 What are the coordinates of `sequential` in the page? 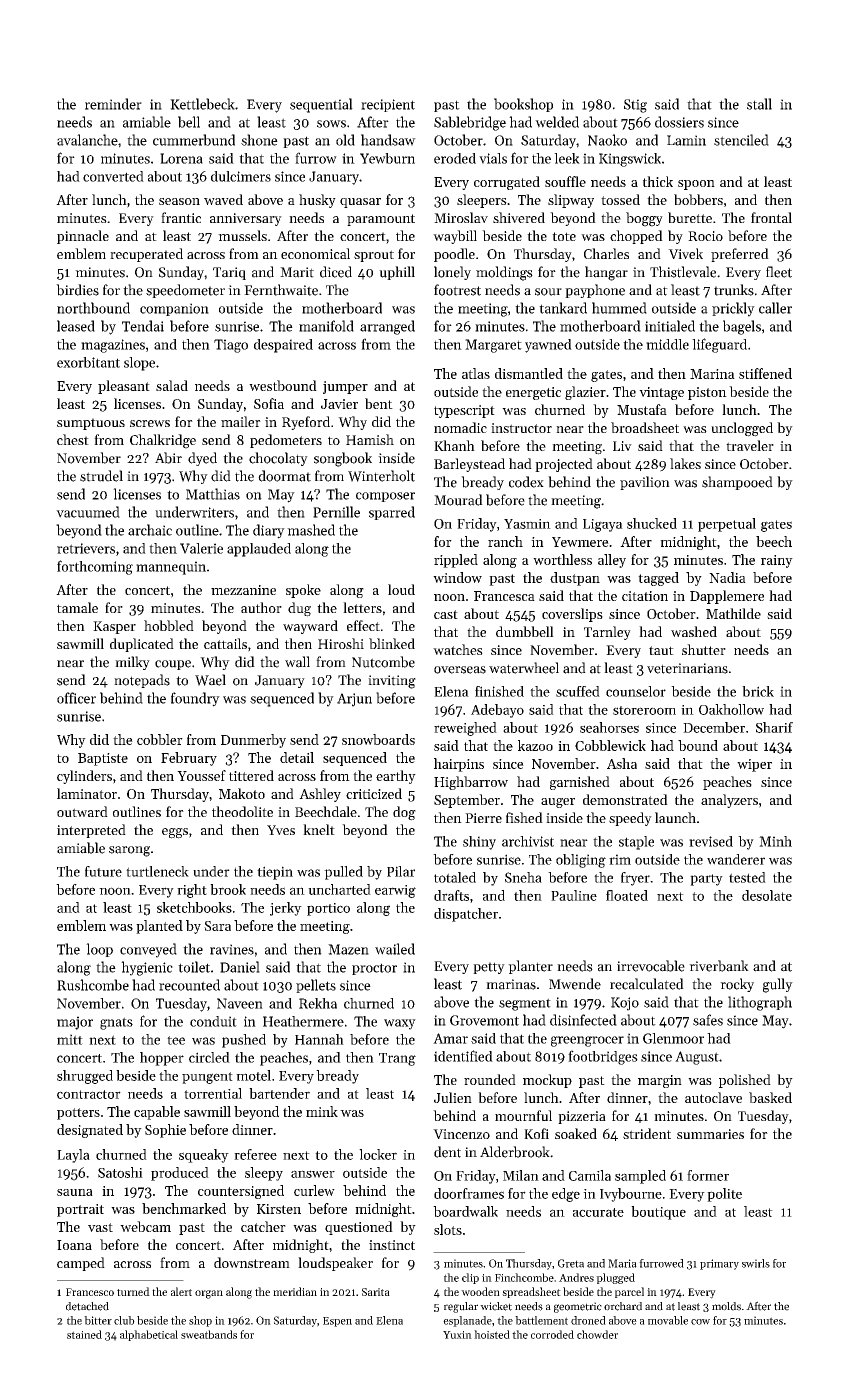 It's located at (321, 105).
